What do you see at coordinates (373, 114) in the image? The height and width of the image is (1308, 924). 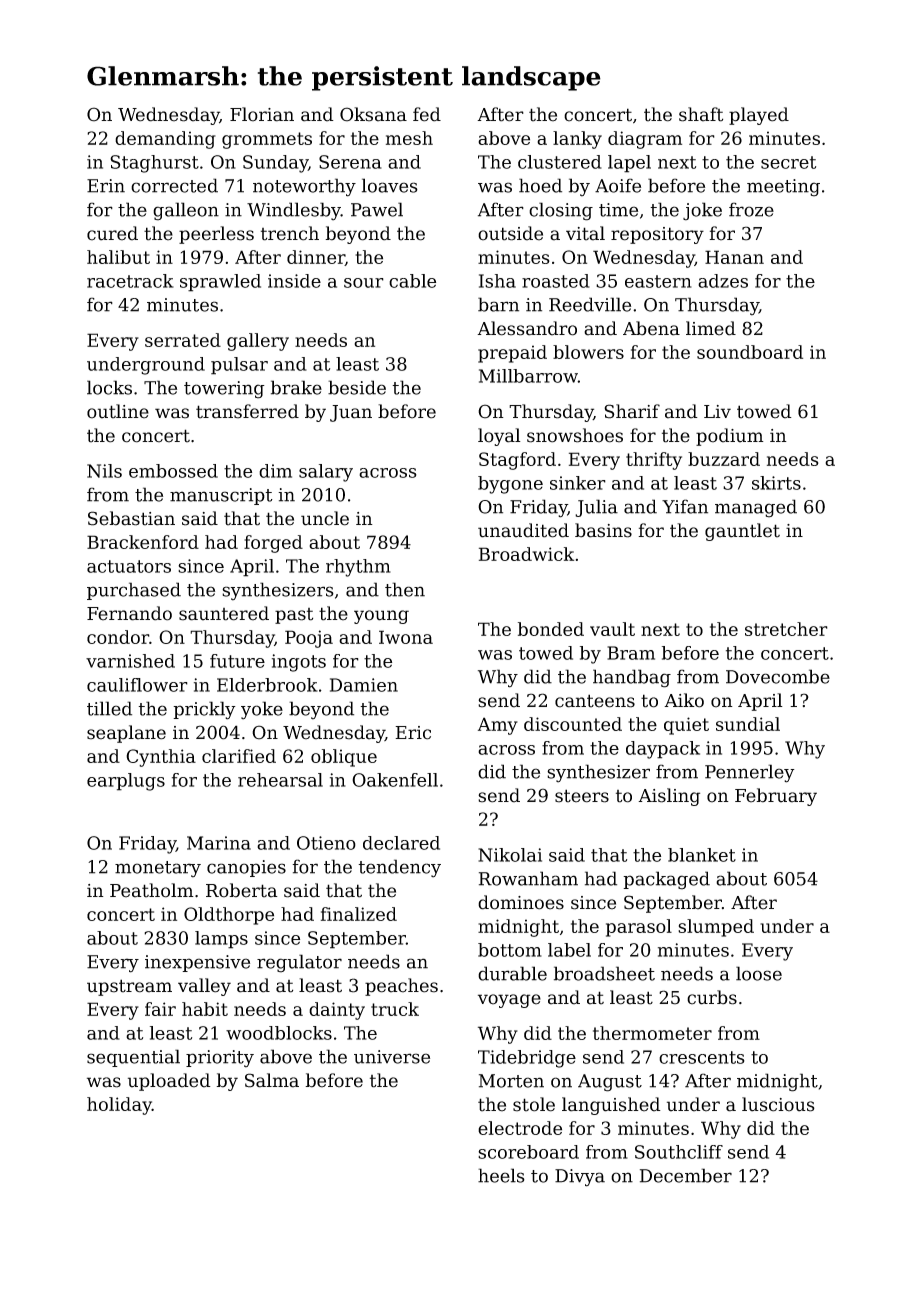 I see `Oksana` at bounding box center [373, 114].
